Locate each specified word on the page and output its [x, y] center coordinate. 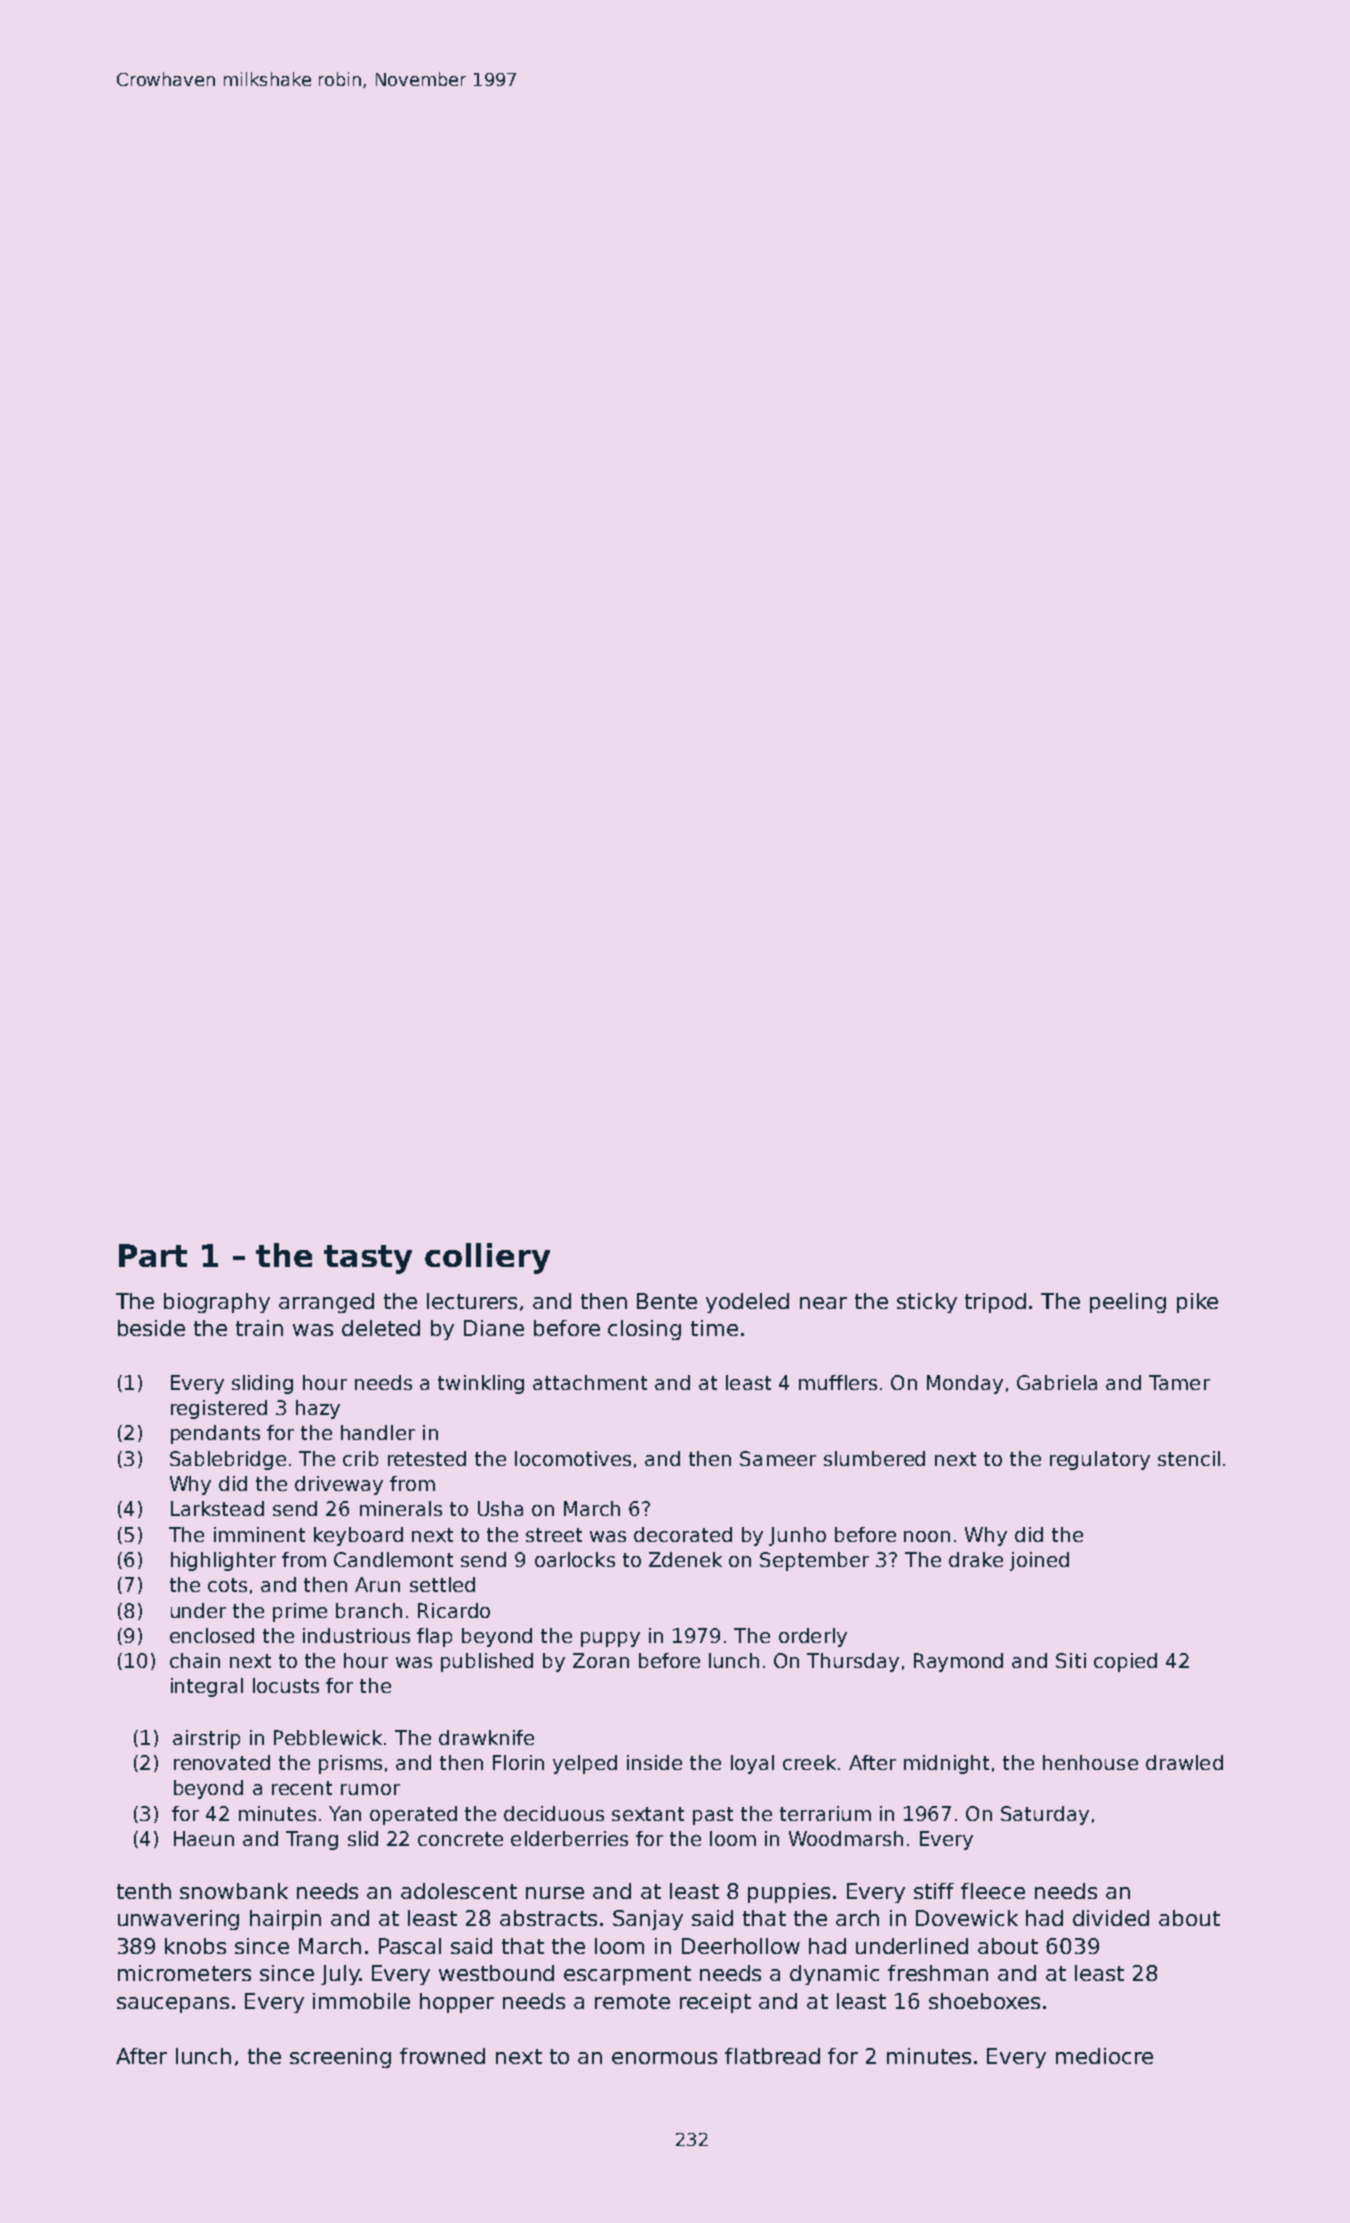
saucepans [173, 2005]
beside [151, 1328]
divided [1111, 1918]
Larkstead [217, 1508]
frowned [442, 2056]
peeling [1128, 1303]
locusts [286, 1685]
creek [809, 1762]
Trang [312, 1840]
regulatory [1100, 1460]
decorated [683, 1534]
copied [1125, 1662]
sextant [648, 1814]
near [823, 1303]
